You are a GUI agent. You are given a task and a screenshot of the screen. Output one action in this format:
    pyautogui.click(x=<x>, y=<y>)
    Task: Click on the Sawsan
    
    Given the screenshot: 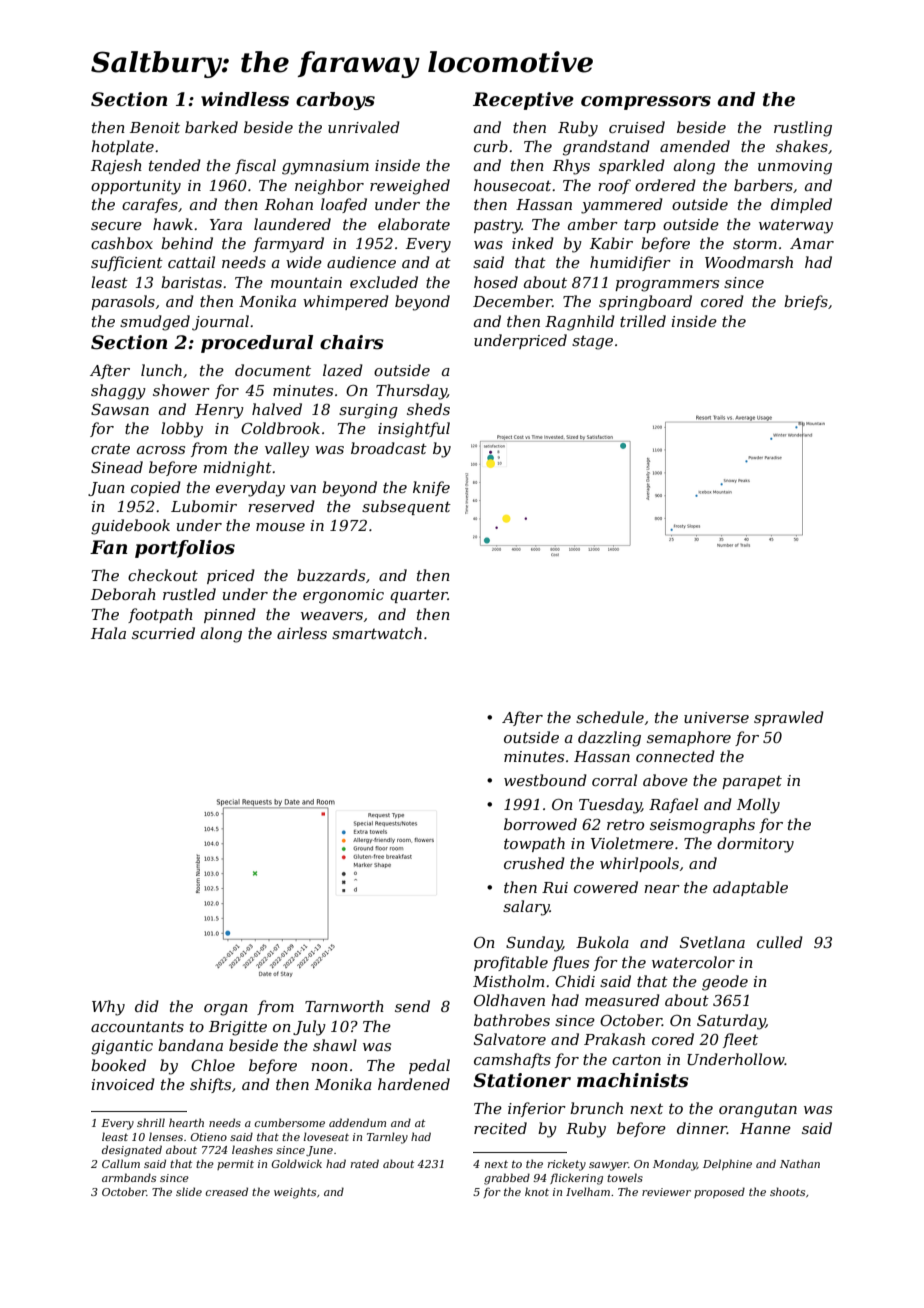 What is the action you would take?
    pyautogui.click(x=120, y=409)
